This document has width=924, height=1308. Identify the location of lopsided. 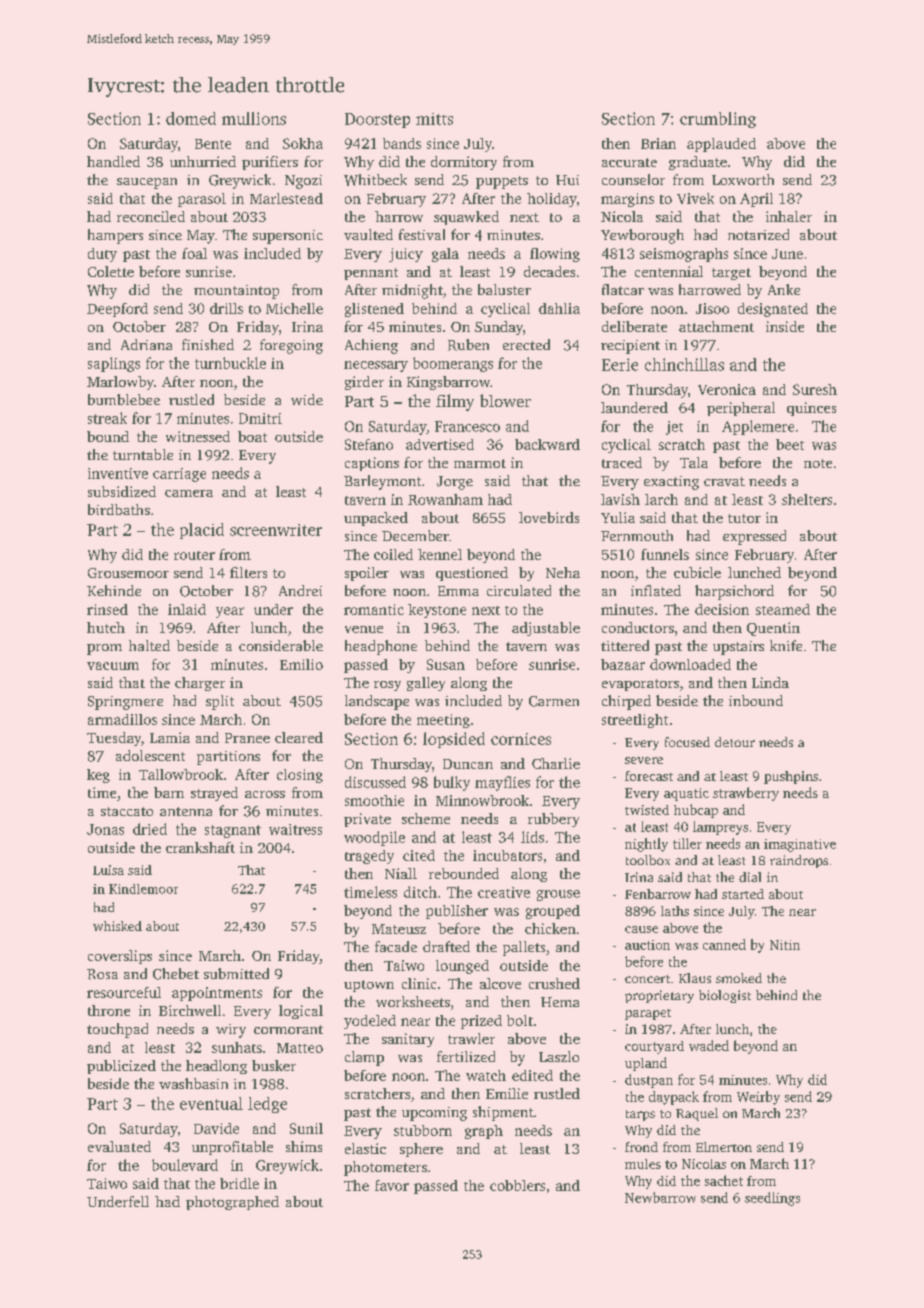
(454, 740).
